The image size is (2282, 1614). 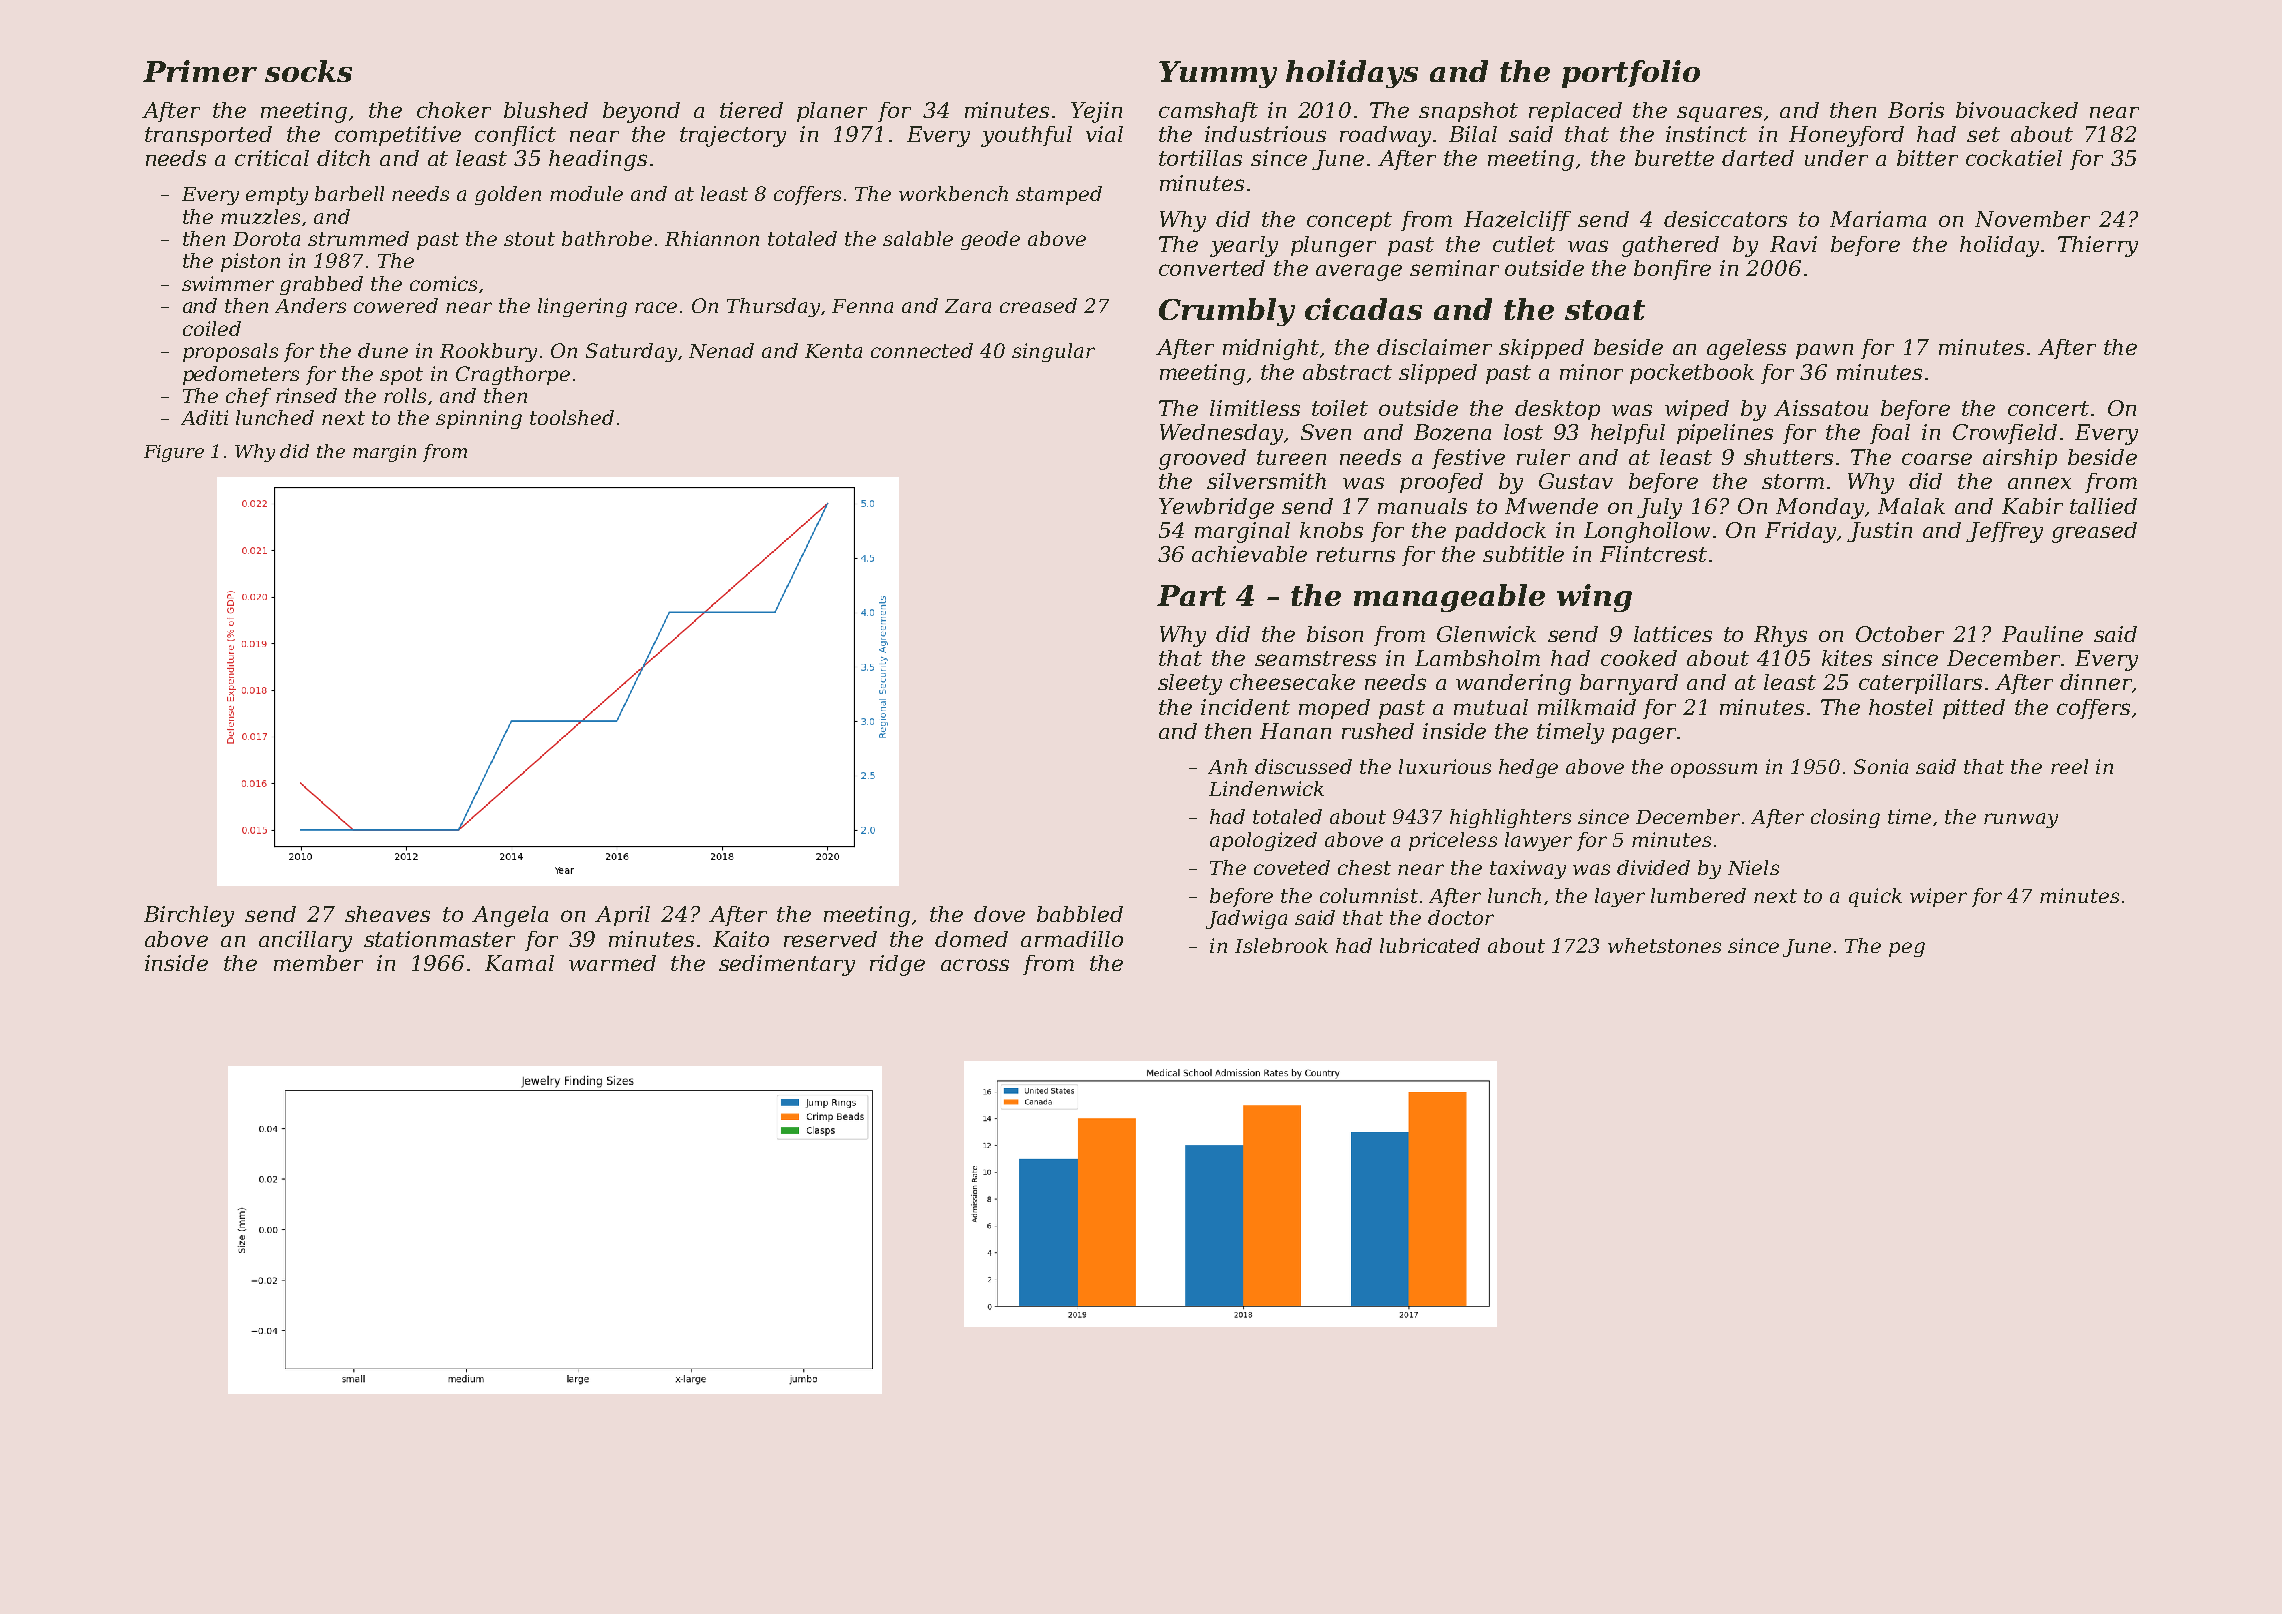 I want to click on Anh, so click(x=1227, y=766).
